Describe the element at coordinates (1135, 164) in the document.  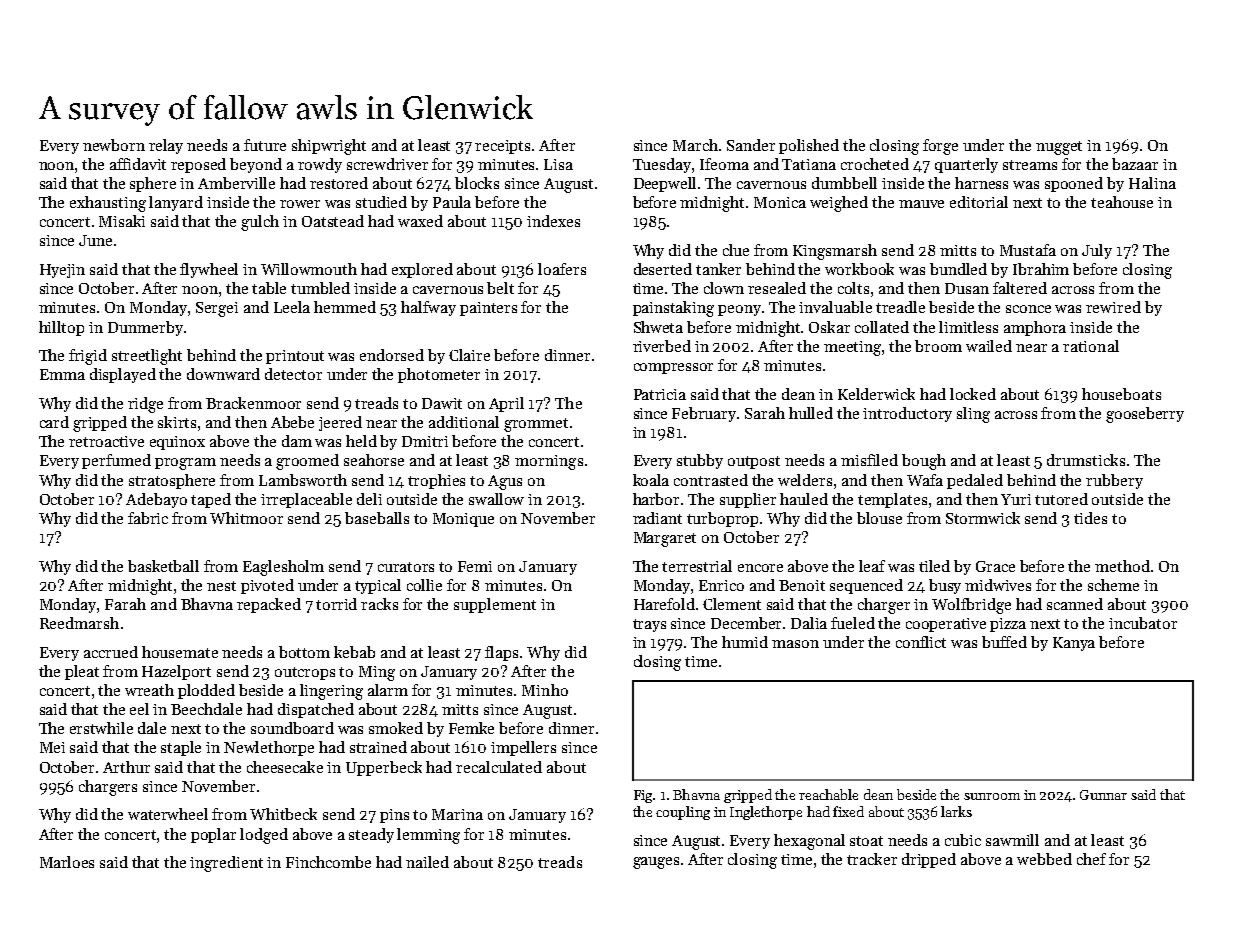
I see `bazaar` at that location.
